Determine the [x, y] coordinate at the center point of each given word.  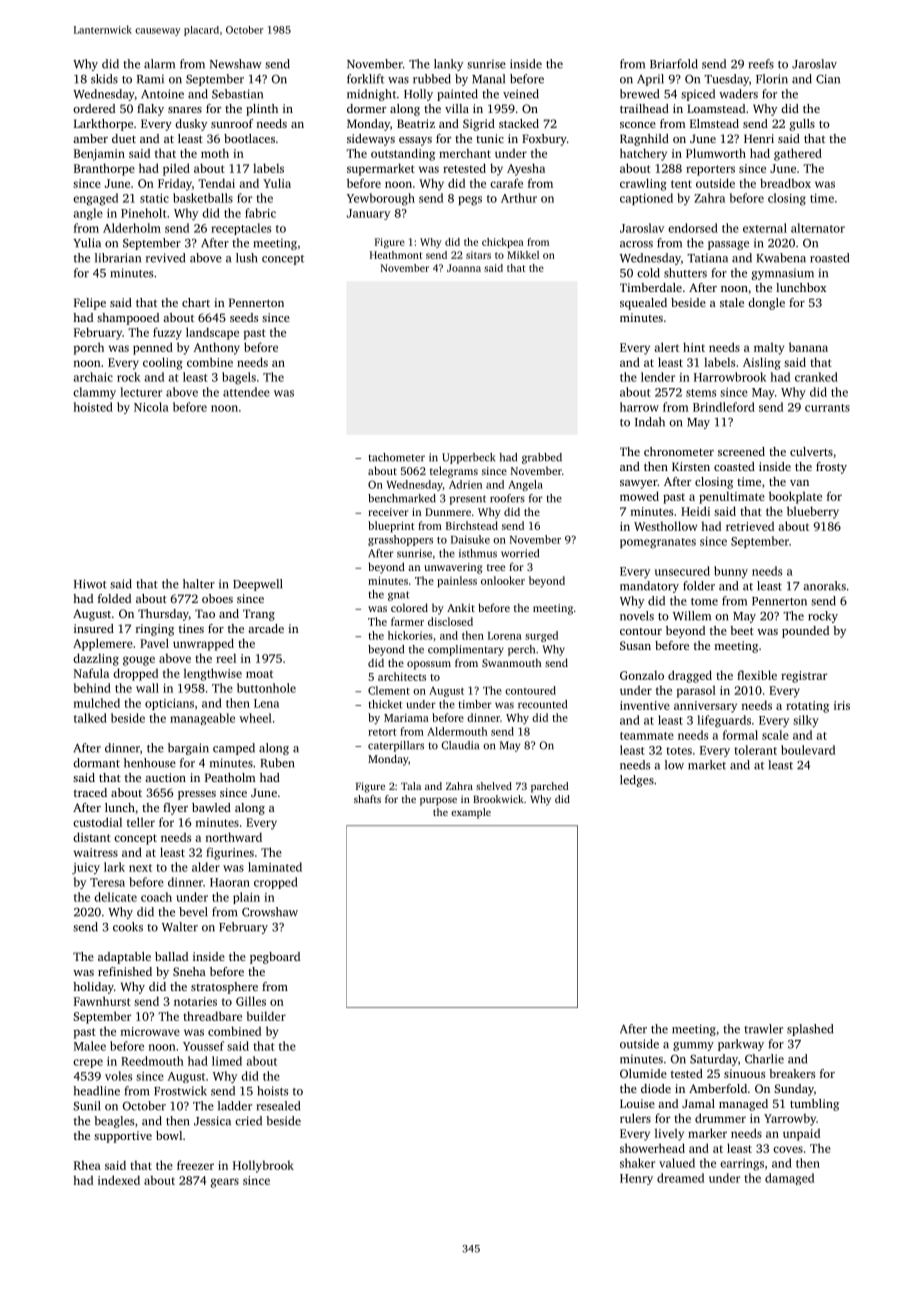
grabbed [542, 458]
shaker [637, 1163]
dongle [766, 304]
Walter [180, 927]
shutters [685, 273]
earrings [742, 1165]
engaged [95, 199]
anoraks [824, 586]
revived [165, 258]
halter [199, 584]
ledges [637, 781]
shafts [367, 799]
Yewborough [381, 199]
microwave [150, 1031]
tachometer [397, 457]
